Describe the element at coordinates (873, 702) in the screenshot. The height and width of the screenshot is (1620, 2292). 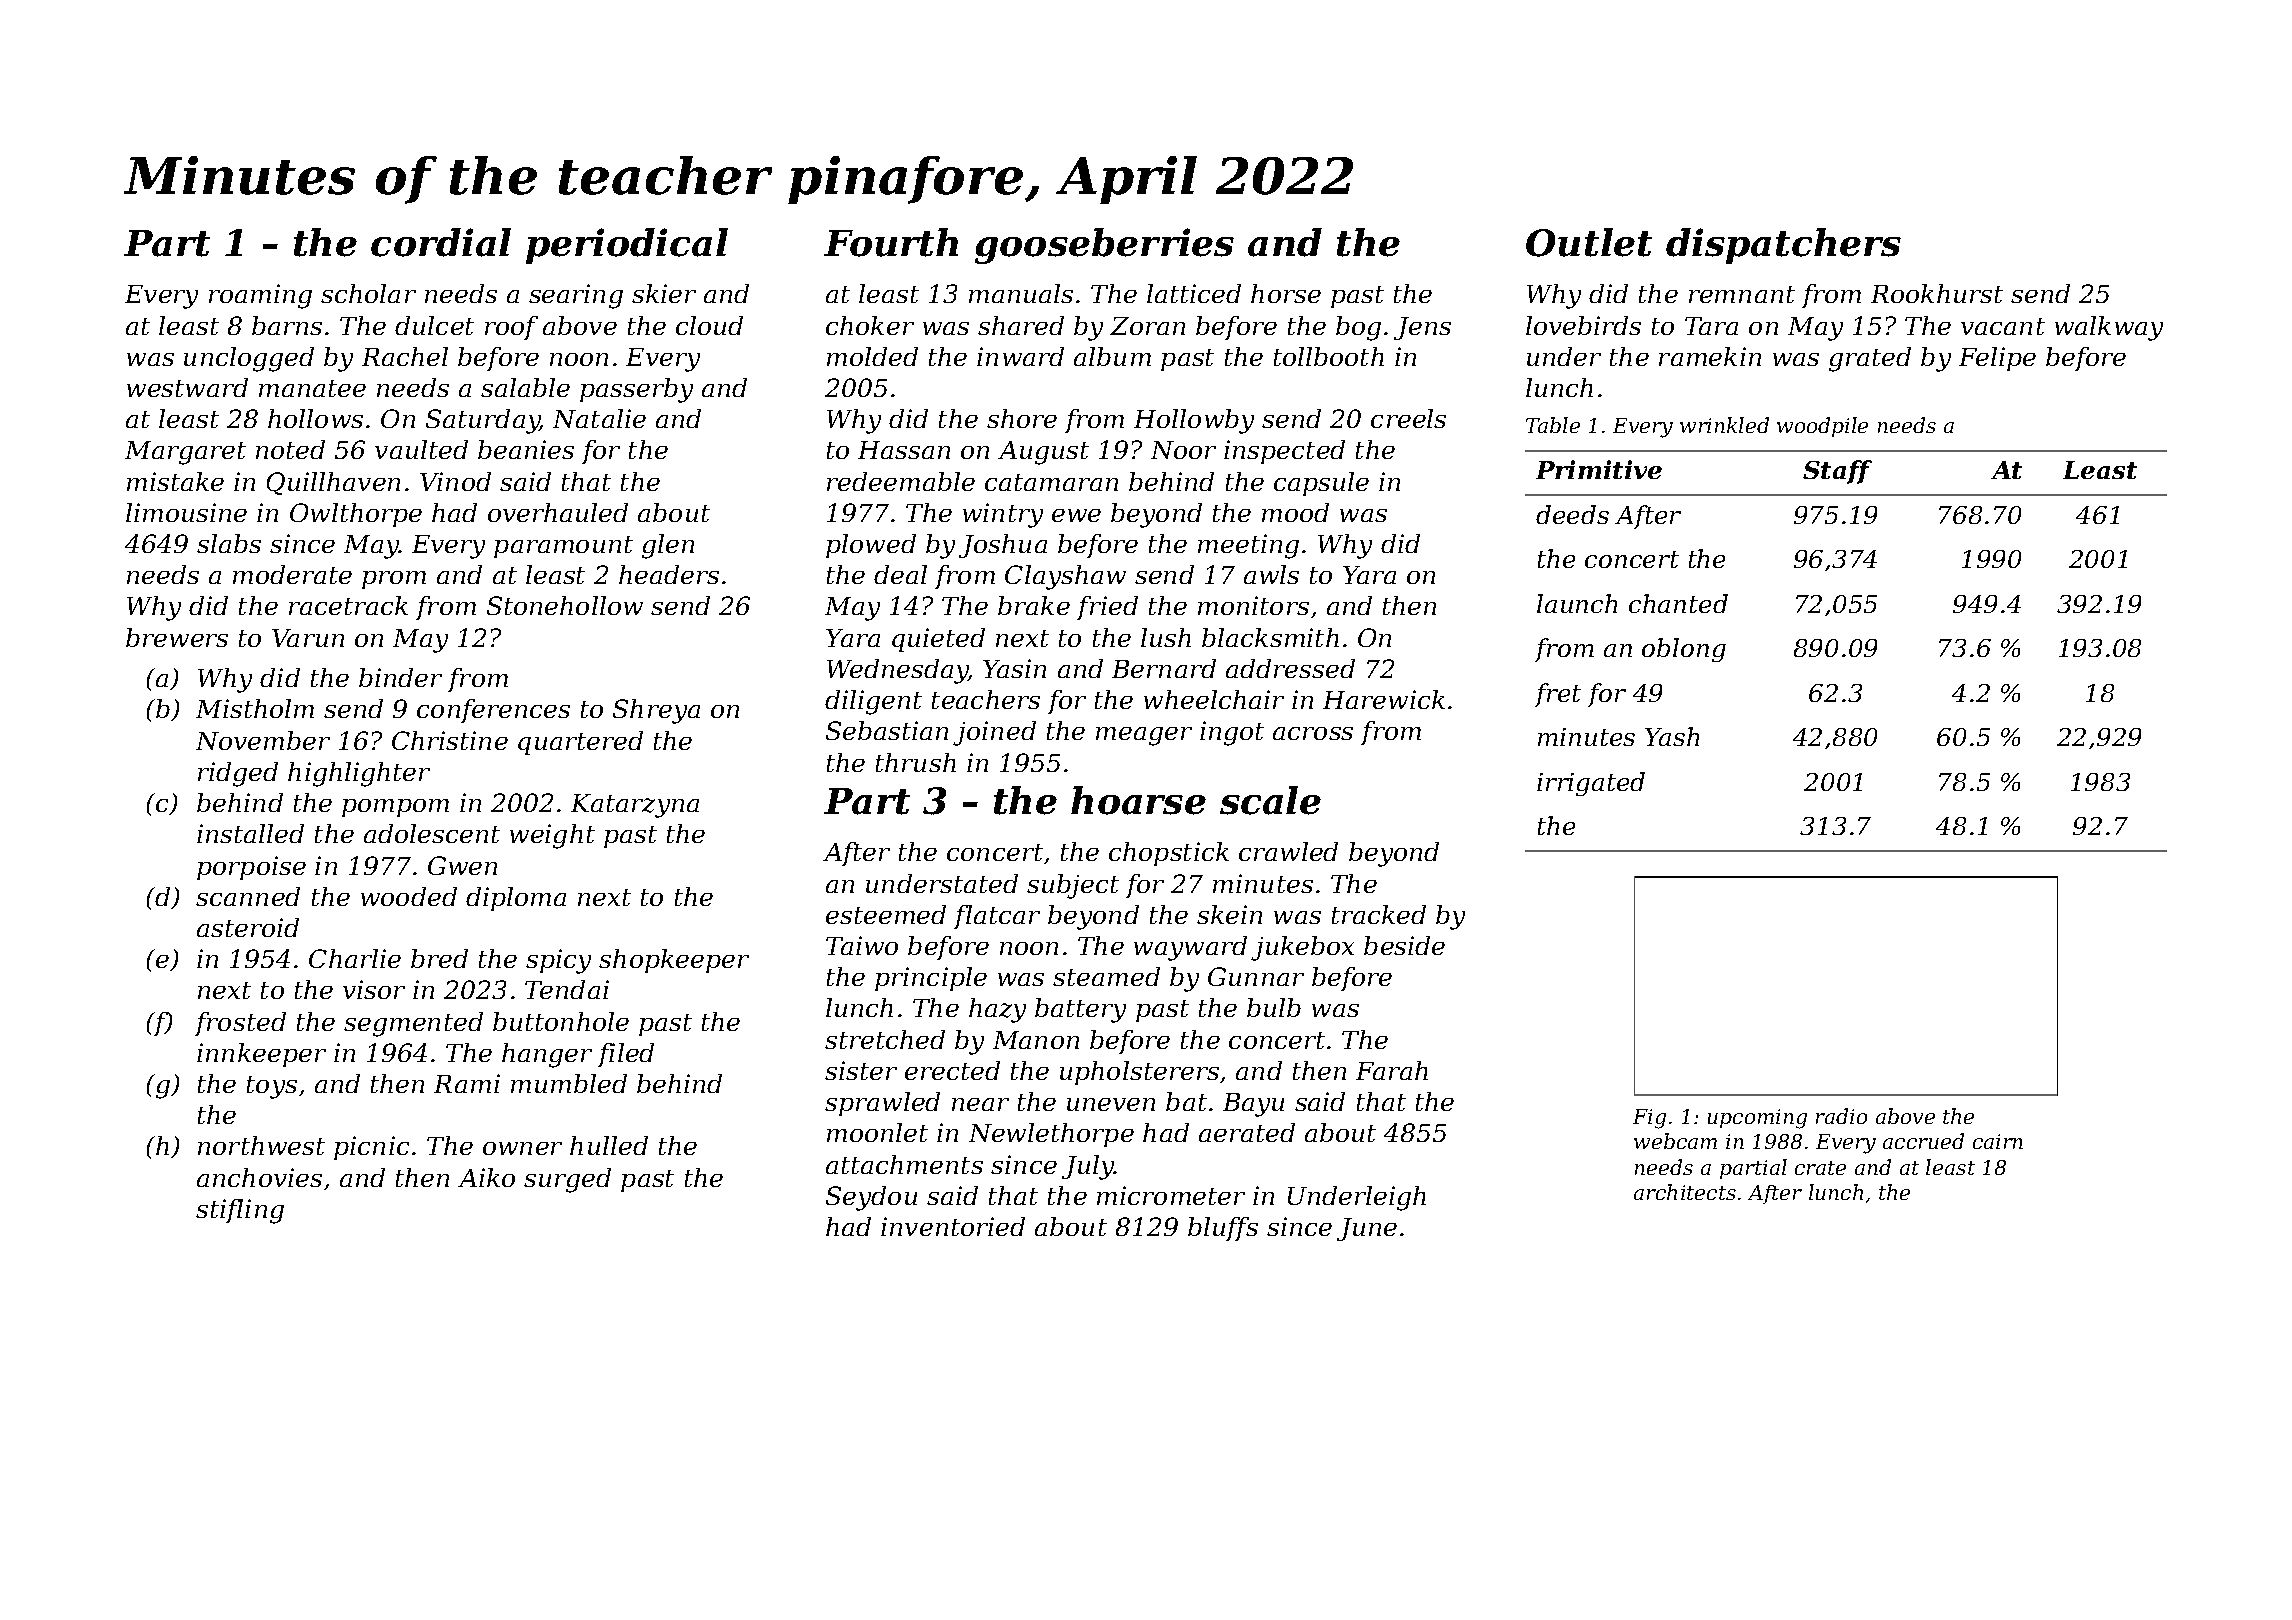
I see `diligent` at that location.
